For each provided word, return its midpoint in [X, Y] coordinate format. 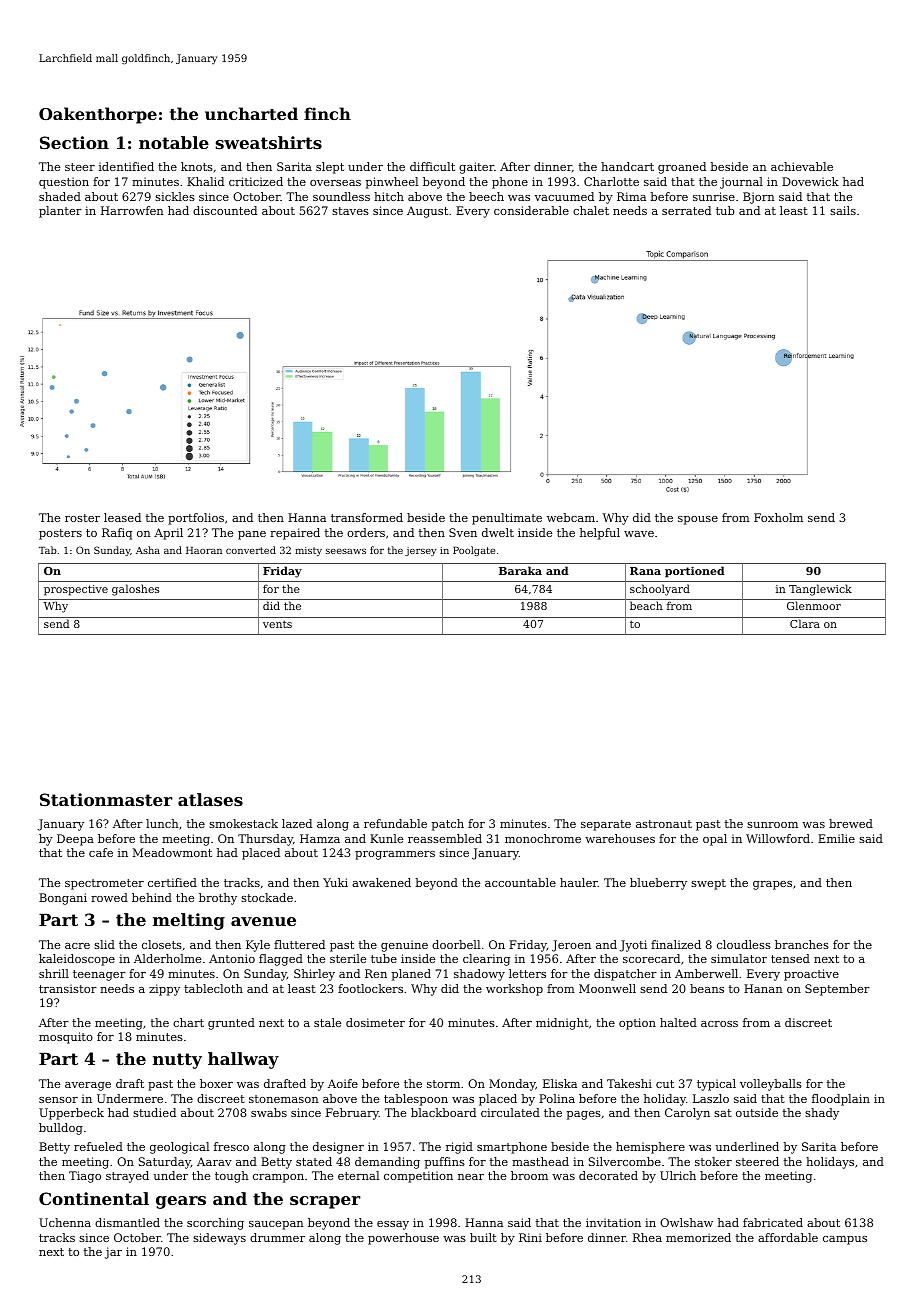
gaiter [476, 168]
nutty [177, 1061]
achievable [802, 166]
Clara [805, 623]
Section [74, 142]
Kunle [386, 838]
